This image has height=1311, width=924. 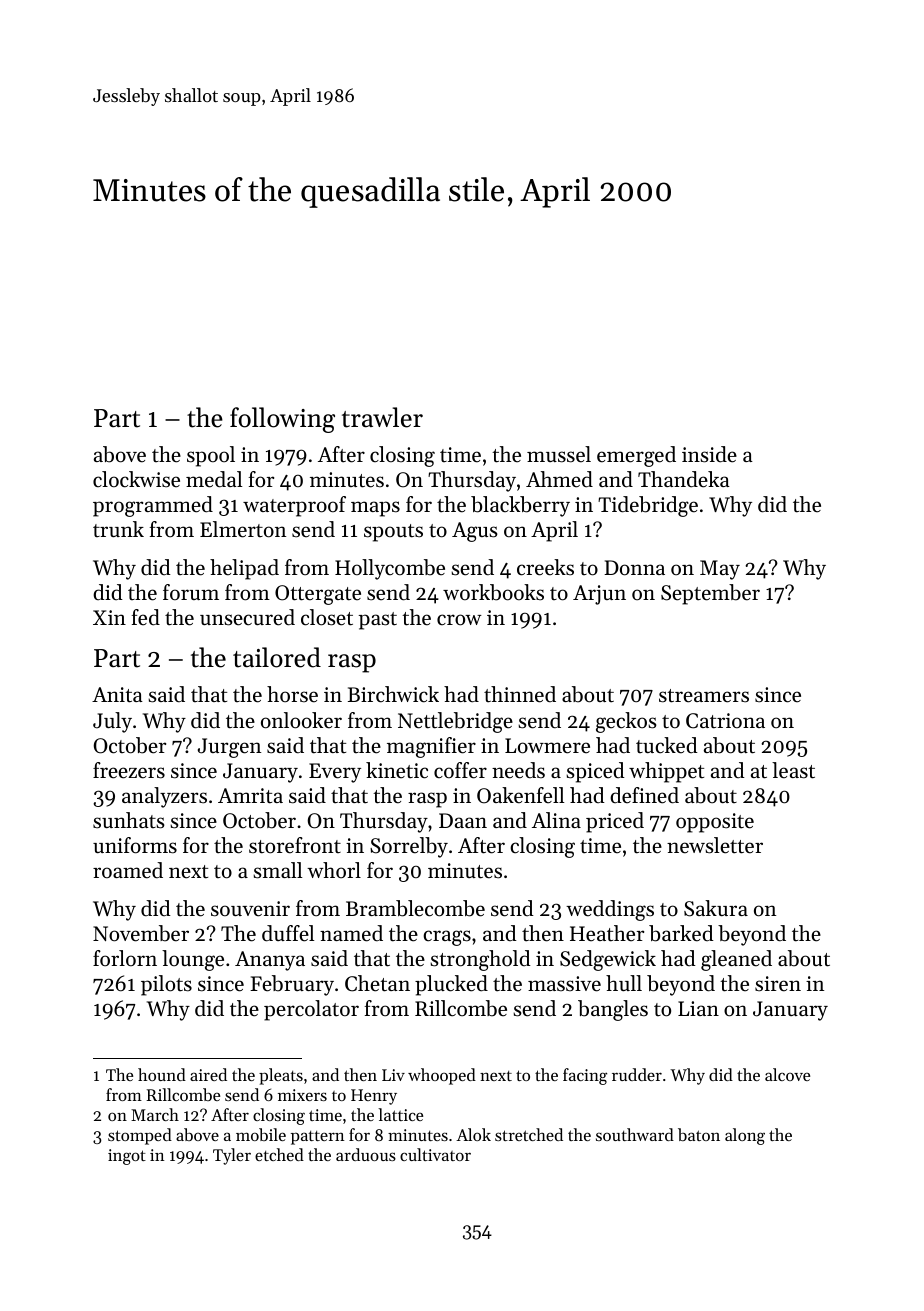 I want to click on Lian, so click(x=698, y=1008).
